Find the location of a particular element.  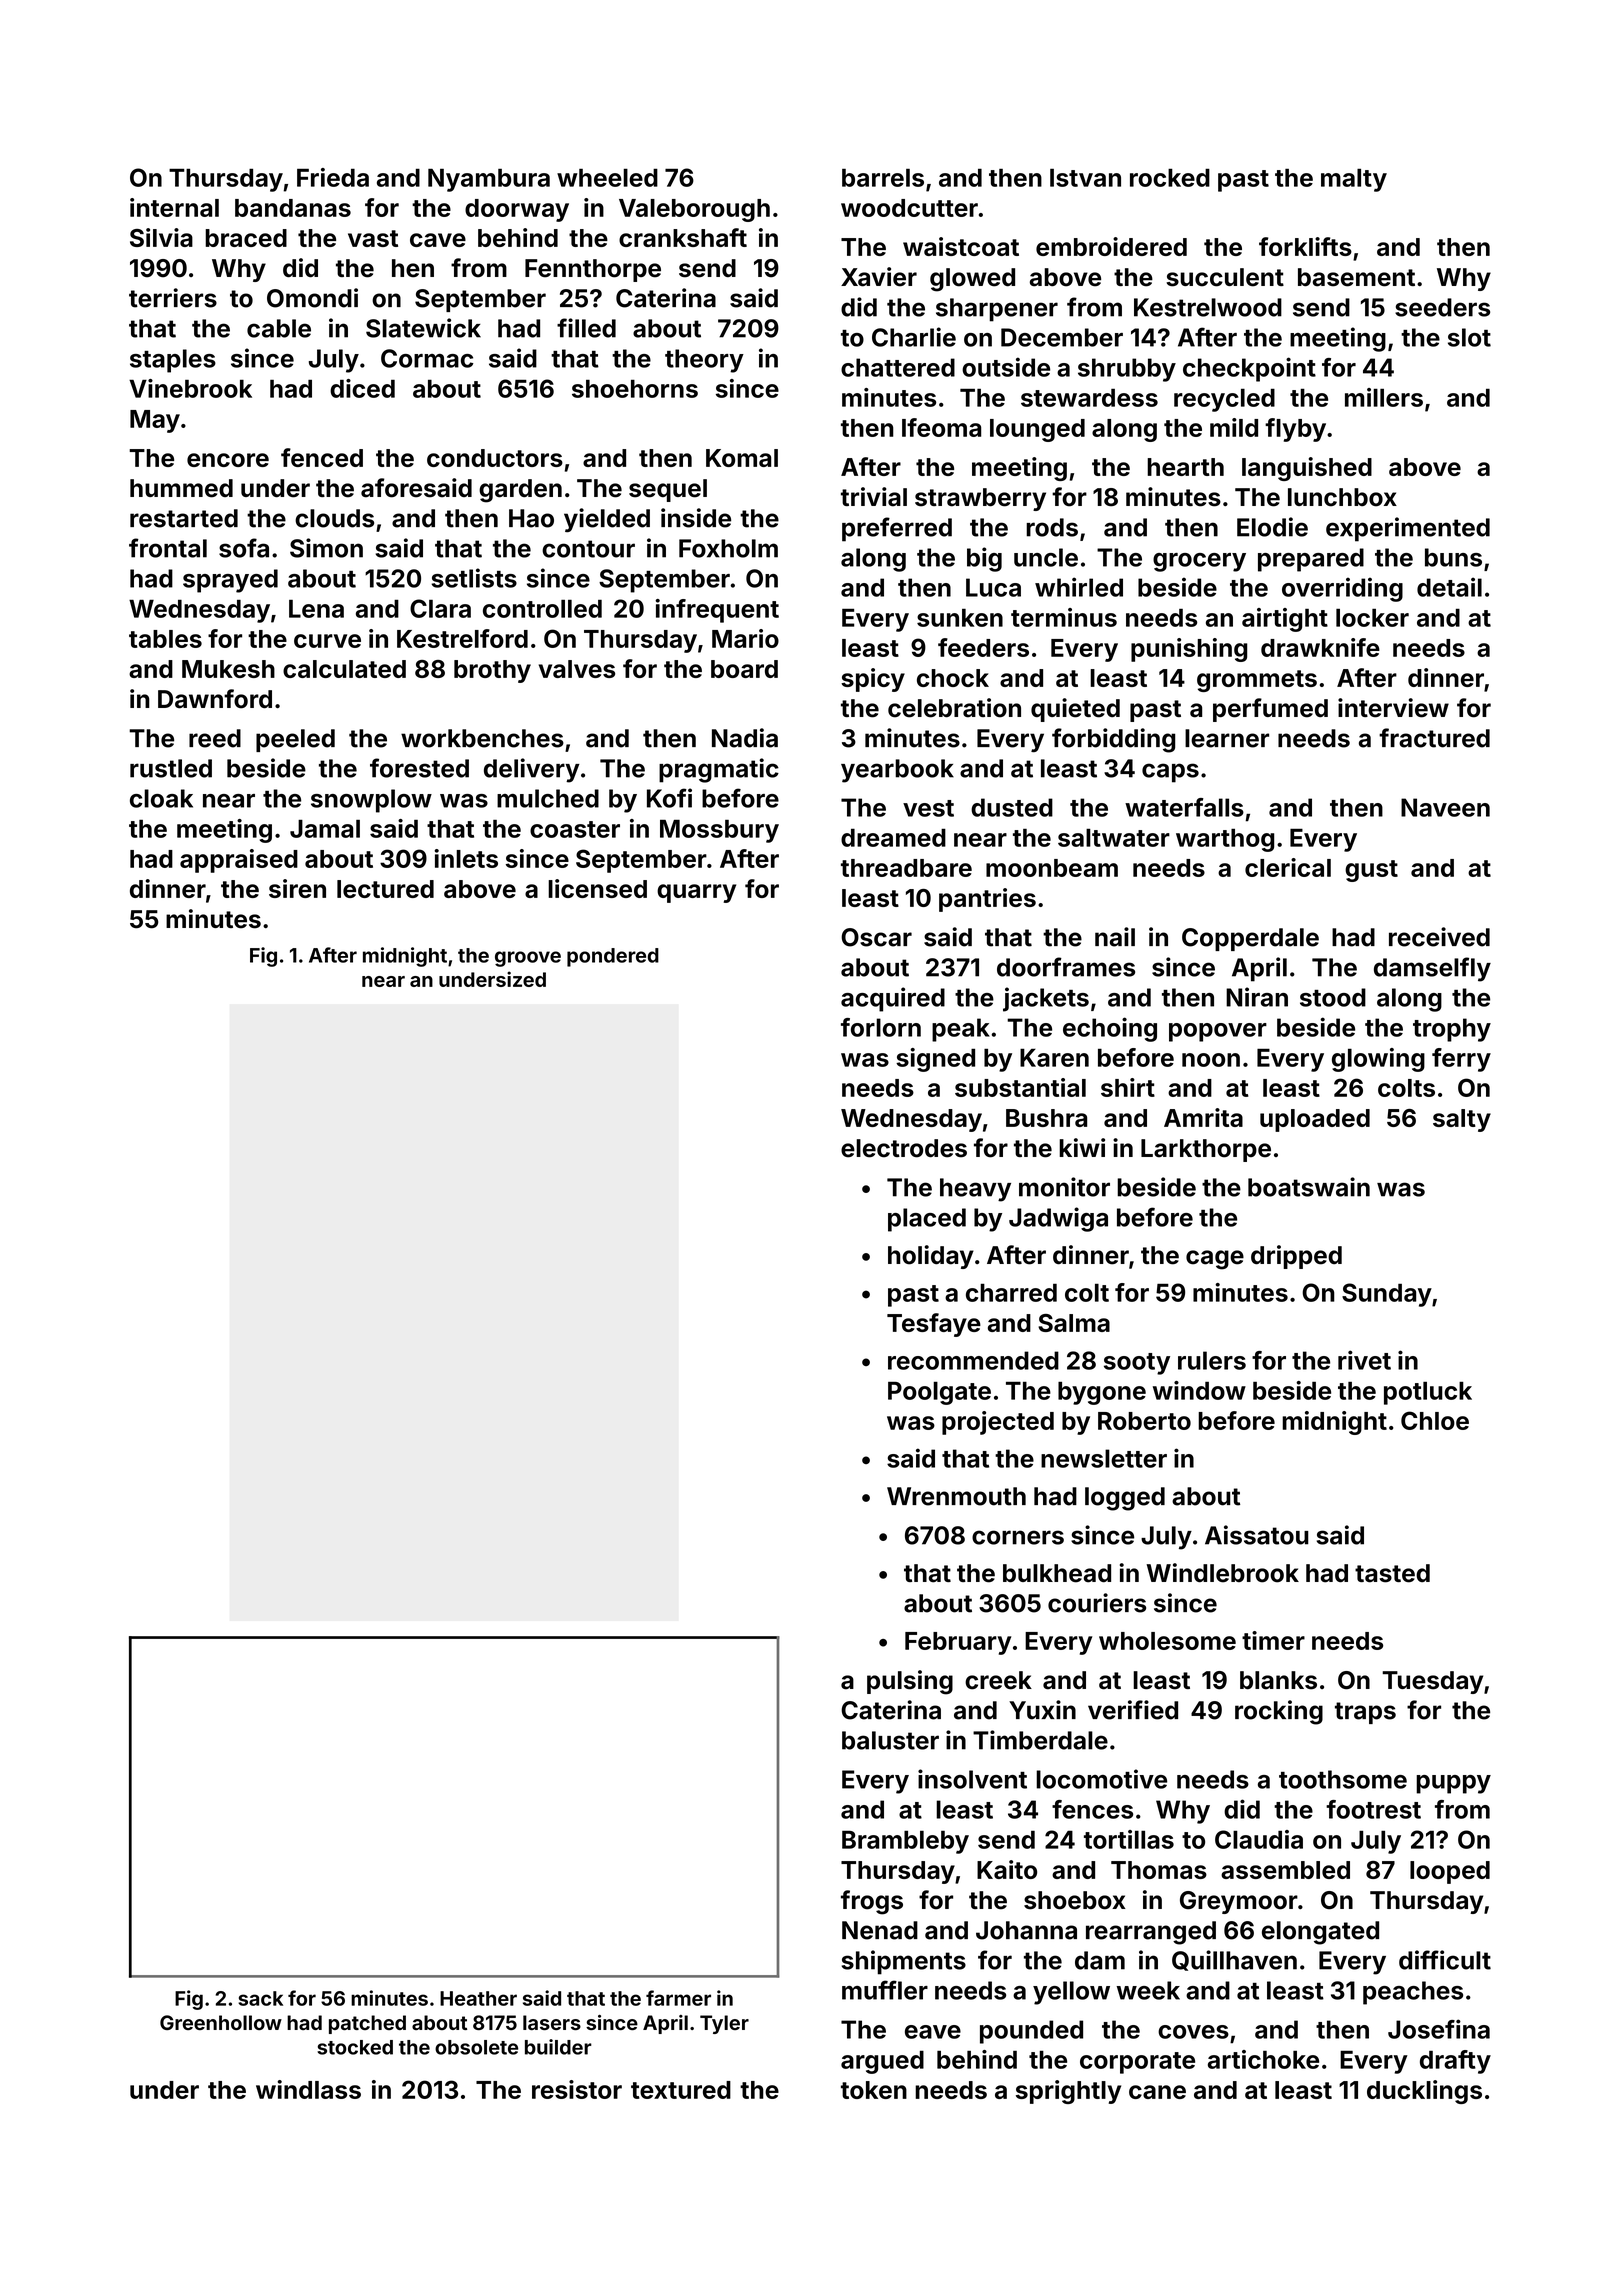

groove is located at coordinates (528, 959).
